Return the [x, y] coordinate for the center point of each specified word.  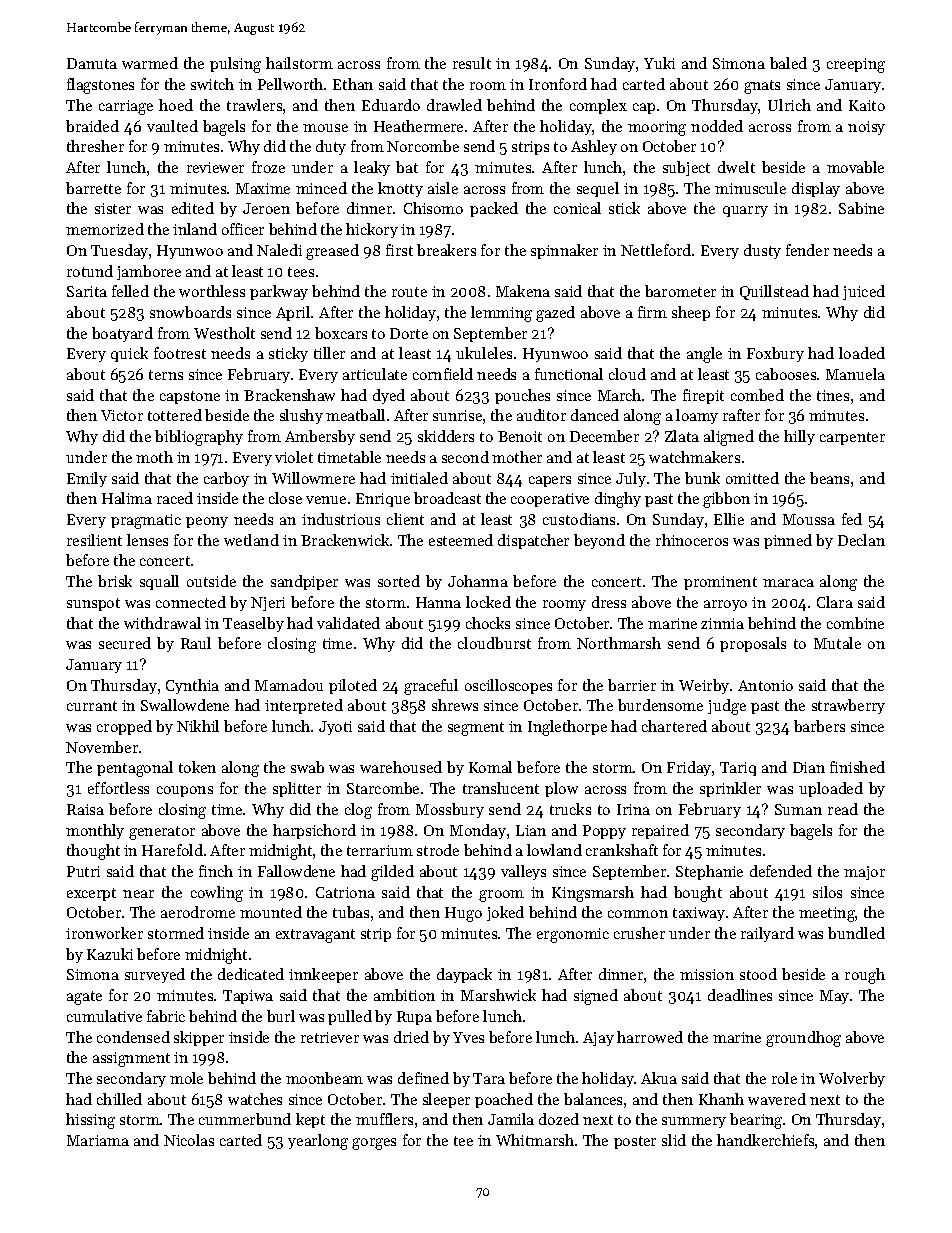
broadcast [447, 498]
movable [855, 167]
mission [707, 974]
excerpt [91, 894]
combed [757, 395]
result [472, 63]
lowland [554, 850]
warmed [150, 63]
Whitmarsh [535, 1140]
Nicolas [189, 1140]
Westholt [224, 333]
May [834, 997]
